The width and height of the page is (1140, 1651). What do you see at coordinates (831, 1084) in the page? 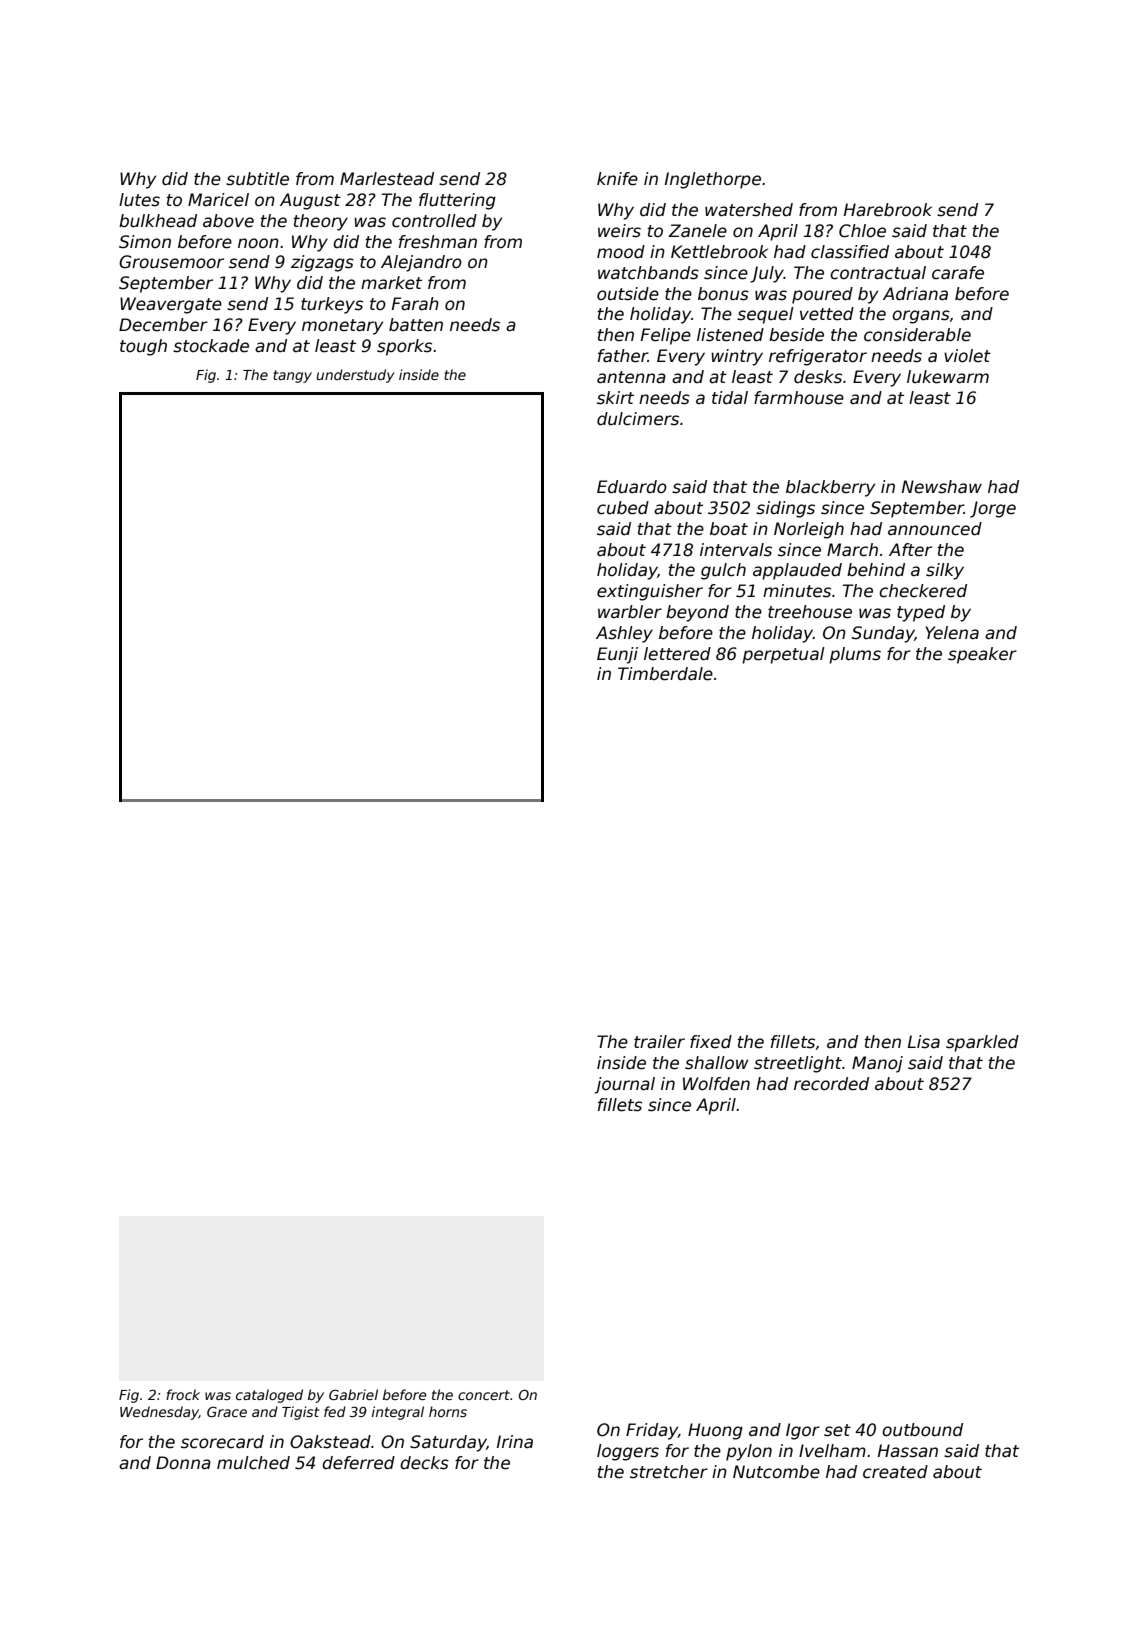
I see `recorded` at bounding box center [831, 1084].
